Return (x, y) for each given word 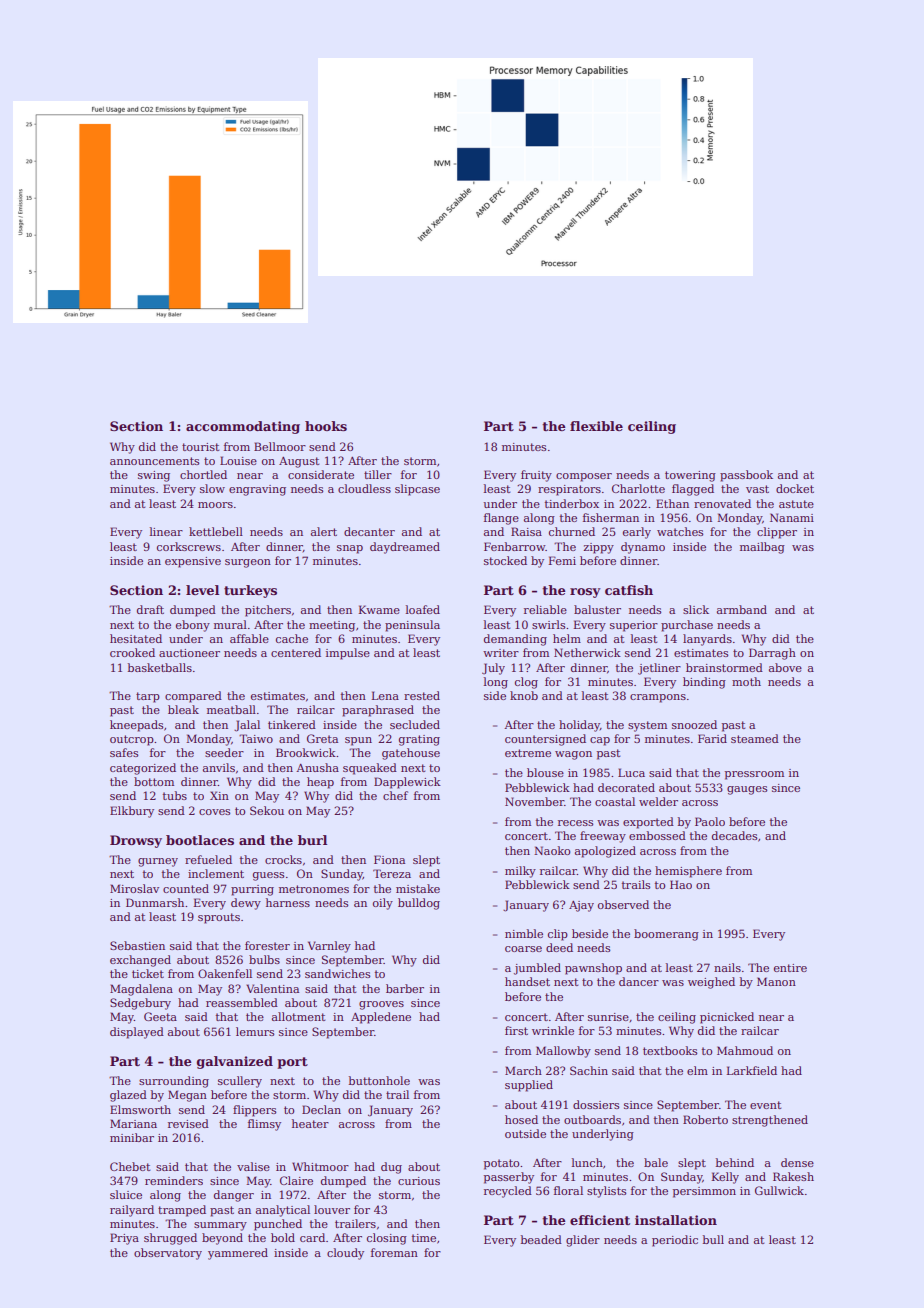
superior (634, 626)
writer (501, 653)
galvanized (235, 1062)
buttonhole (379, 1080)
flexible (596, 426)
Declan (321, 1109)
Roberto (705, 1119)
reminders (174, 1180)
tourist (200, 447)
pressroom (754, 775)
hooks (326, 426)
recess (575, 823)
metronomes (314, 889)
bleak (183, 709)
